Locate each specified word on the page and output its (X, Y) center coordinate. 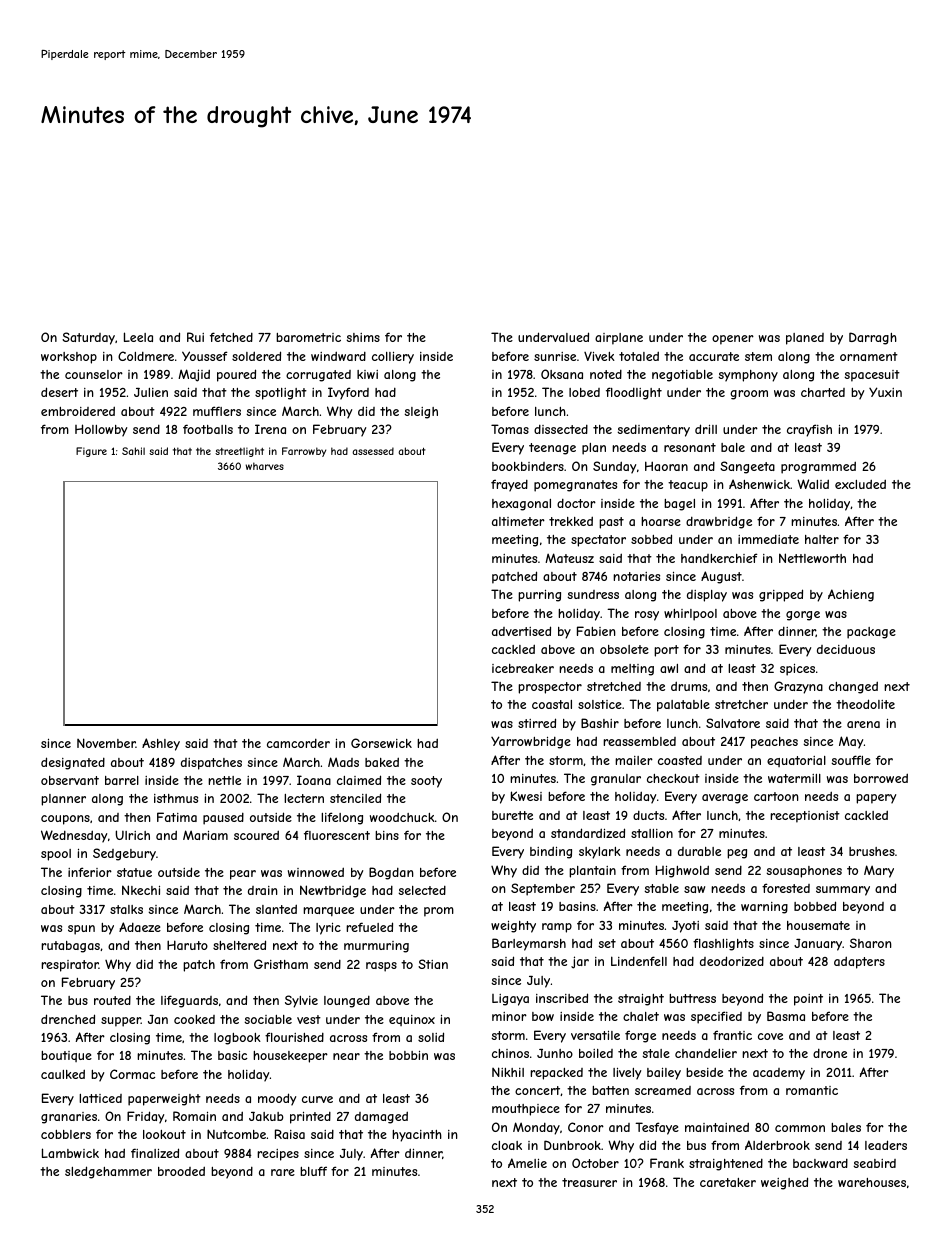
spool (56, 855)
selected (422, 890)
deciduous (846, 649)
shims (363, 337)
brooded (181, 1171)
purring (539, 596)
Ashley (161, 744)
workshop (69, 358)
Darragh (873, 338)
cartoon (776, 796)
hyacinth (417, 1136)
